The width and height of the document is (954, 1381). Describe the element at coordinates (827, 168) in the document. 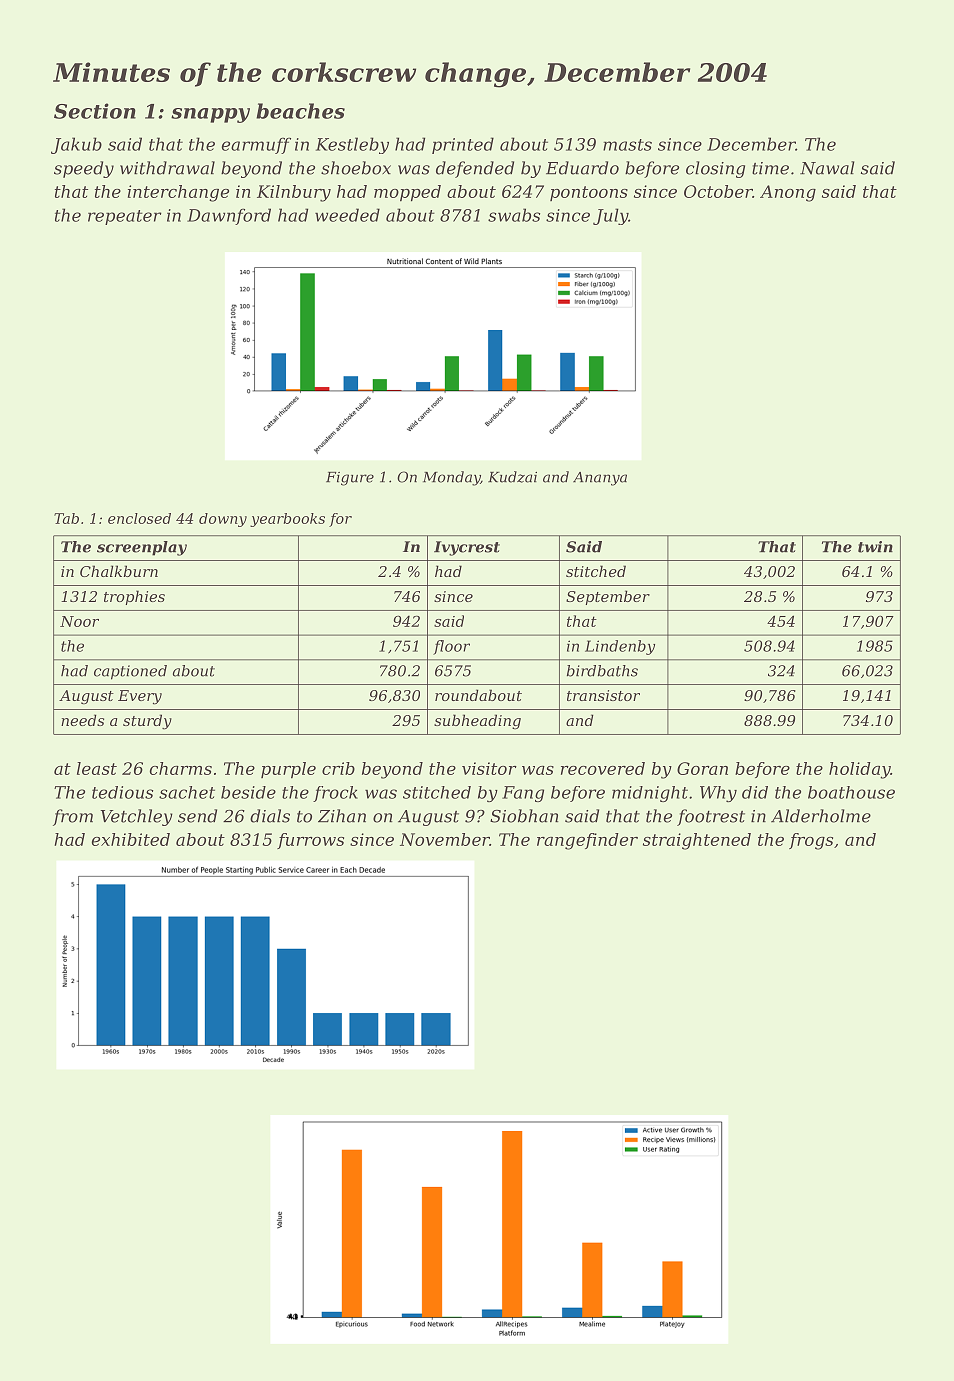

I see `Nawal` at that location.
